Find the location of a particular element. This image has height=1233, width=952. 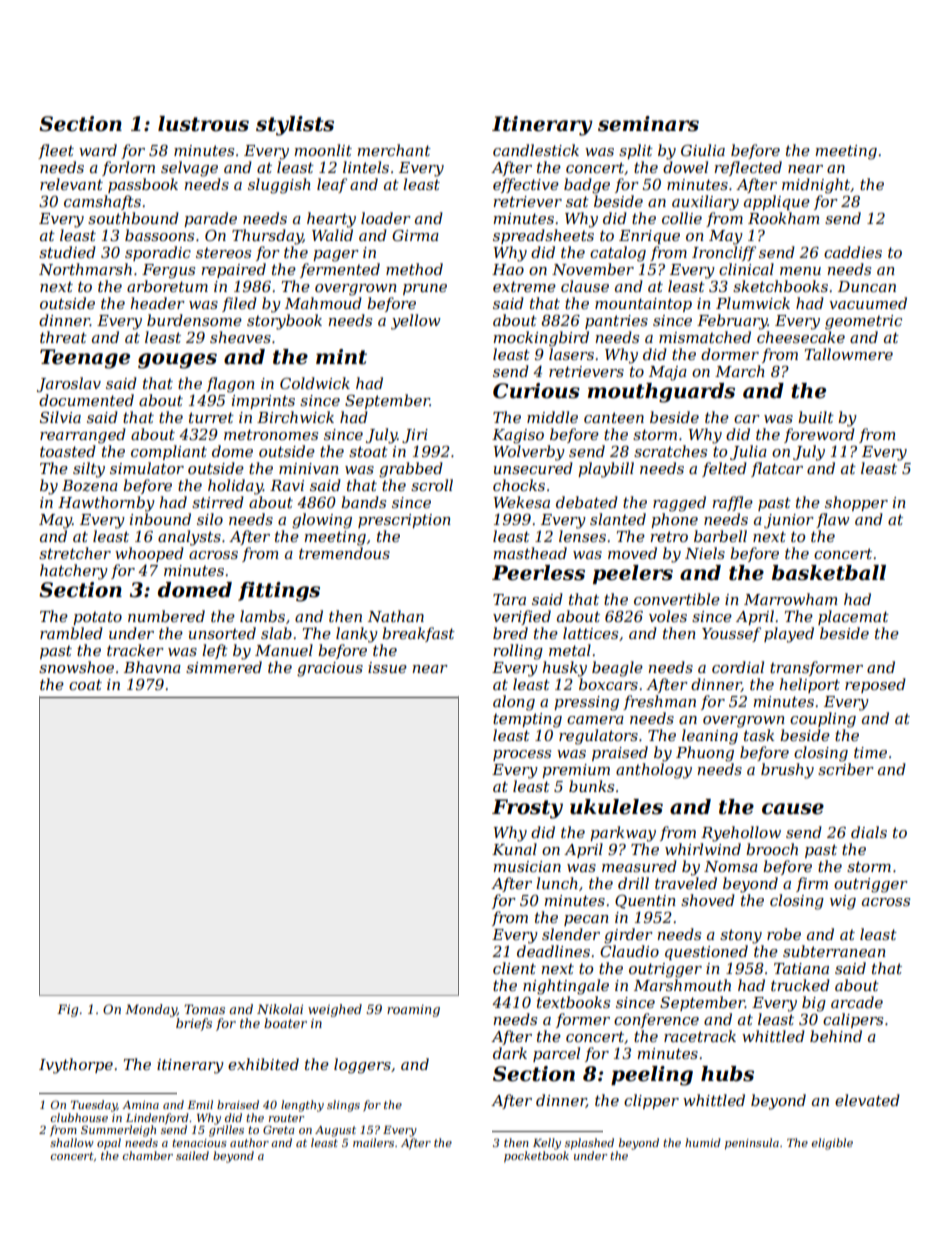

seminars is located at coordinates (648, 124).
